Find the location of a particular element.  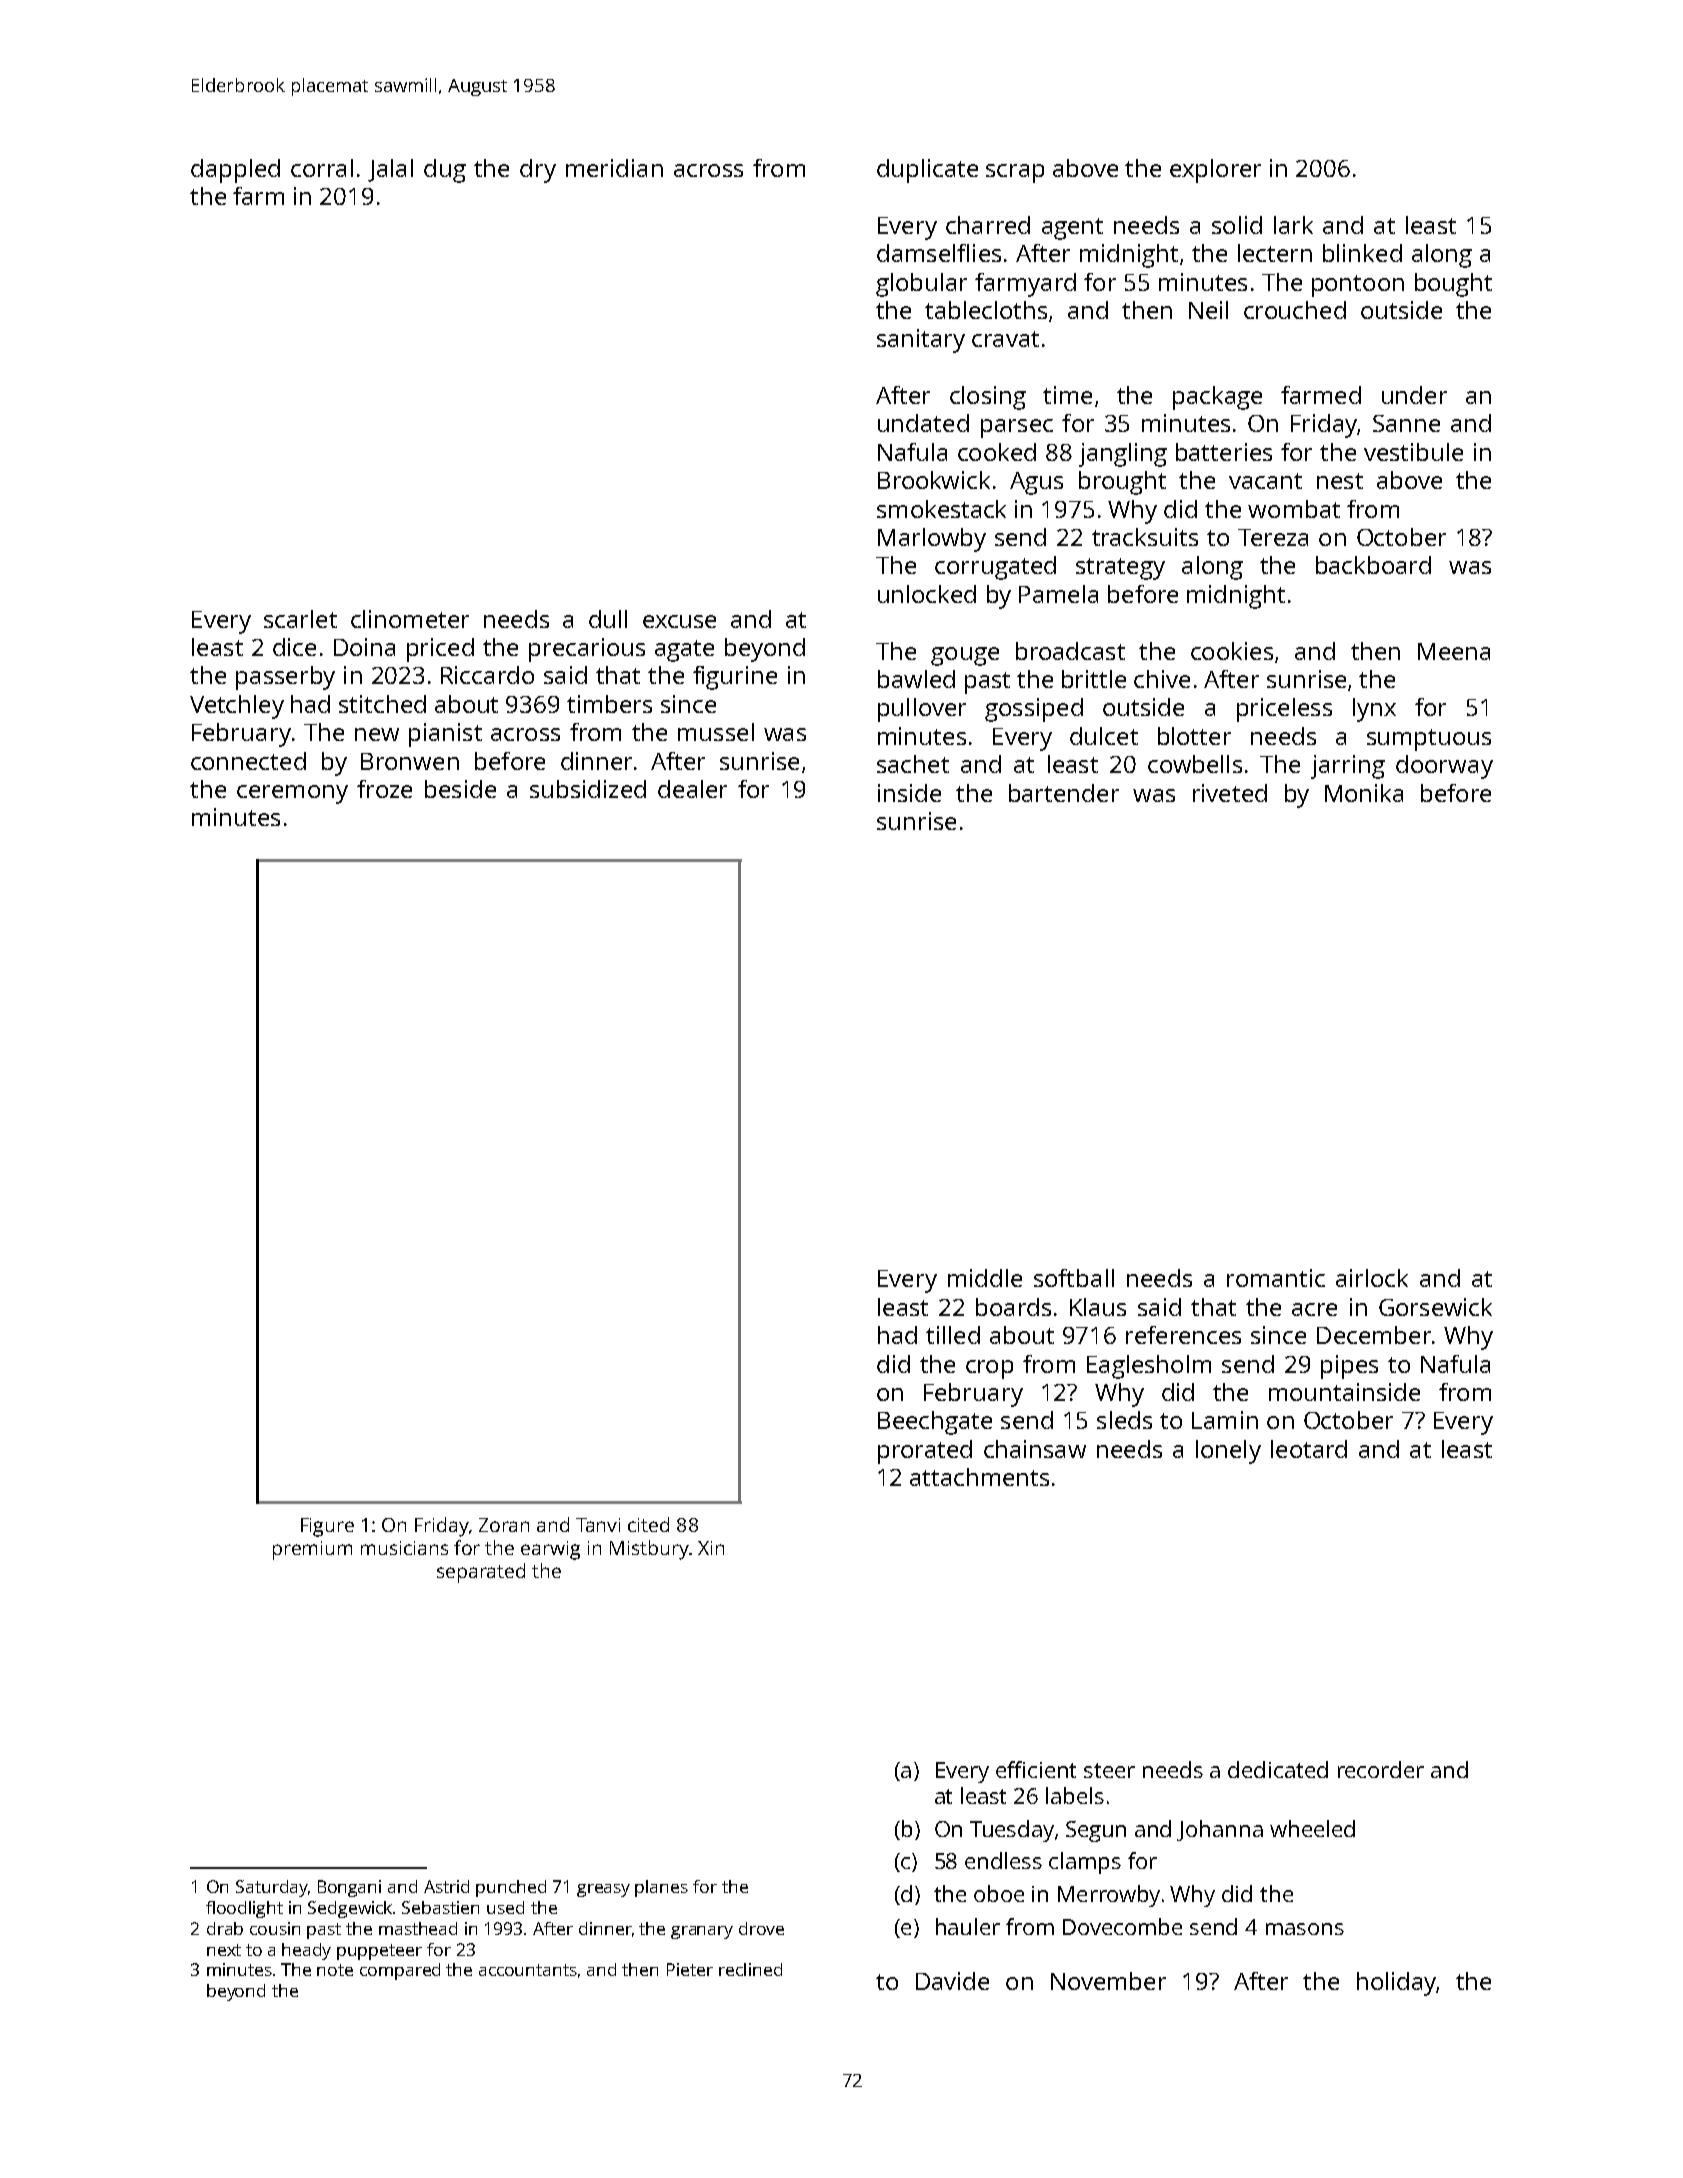

softball is located at coordinates (1074, 1278).
